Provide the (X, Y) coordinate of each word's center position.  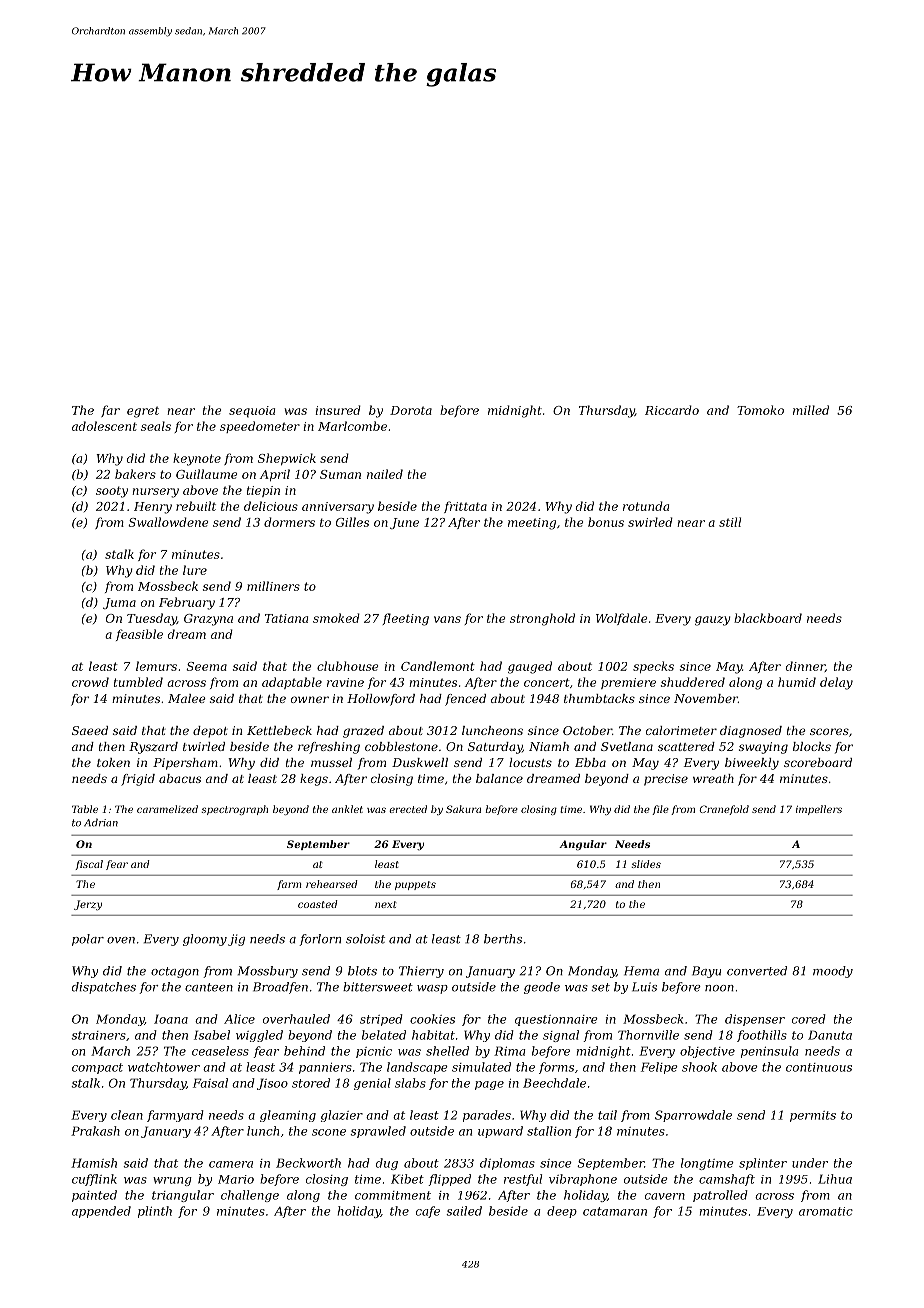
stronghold (542, 619)
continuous (819, 1067)
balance (499, 778)
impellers (819, 810)
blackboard (768, 618)
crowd (90, 682)
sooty (112, 492)
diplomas (507, 1164)
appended (101, 1212)
